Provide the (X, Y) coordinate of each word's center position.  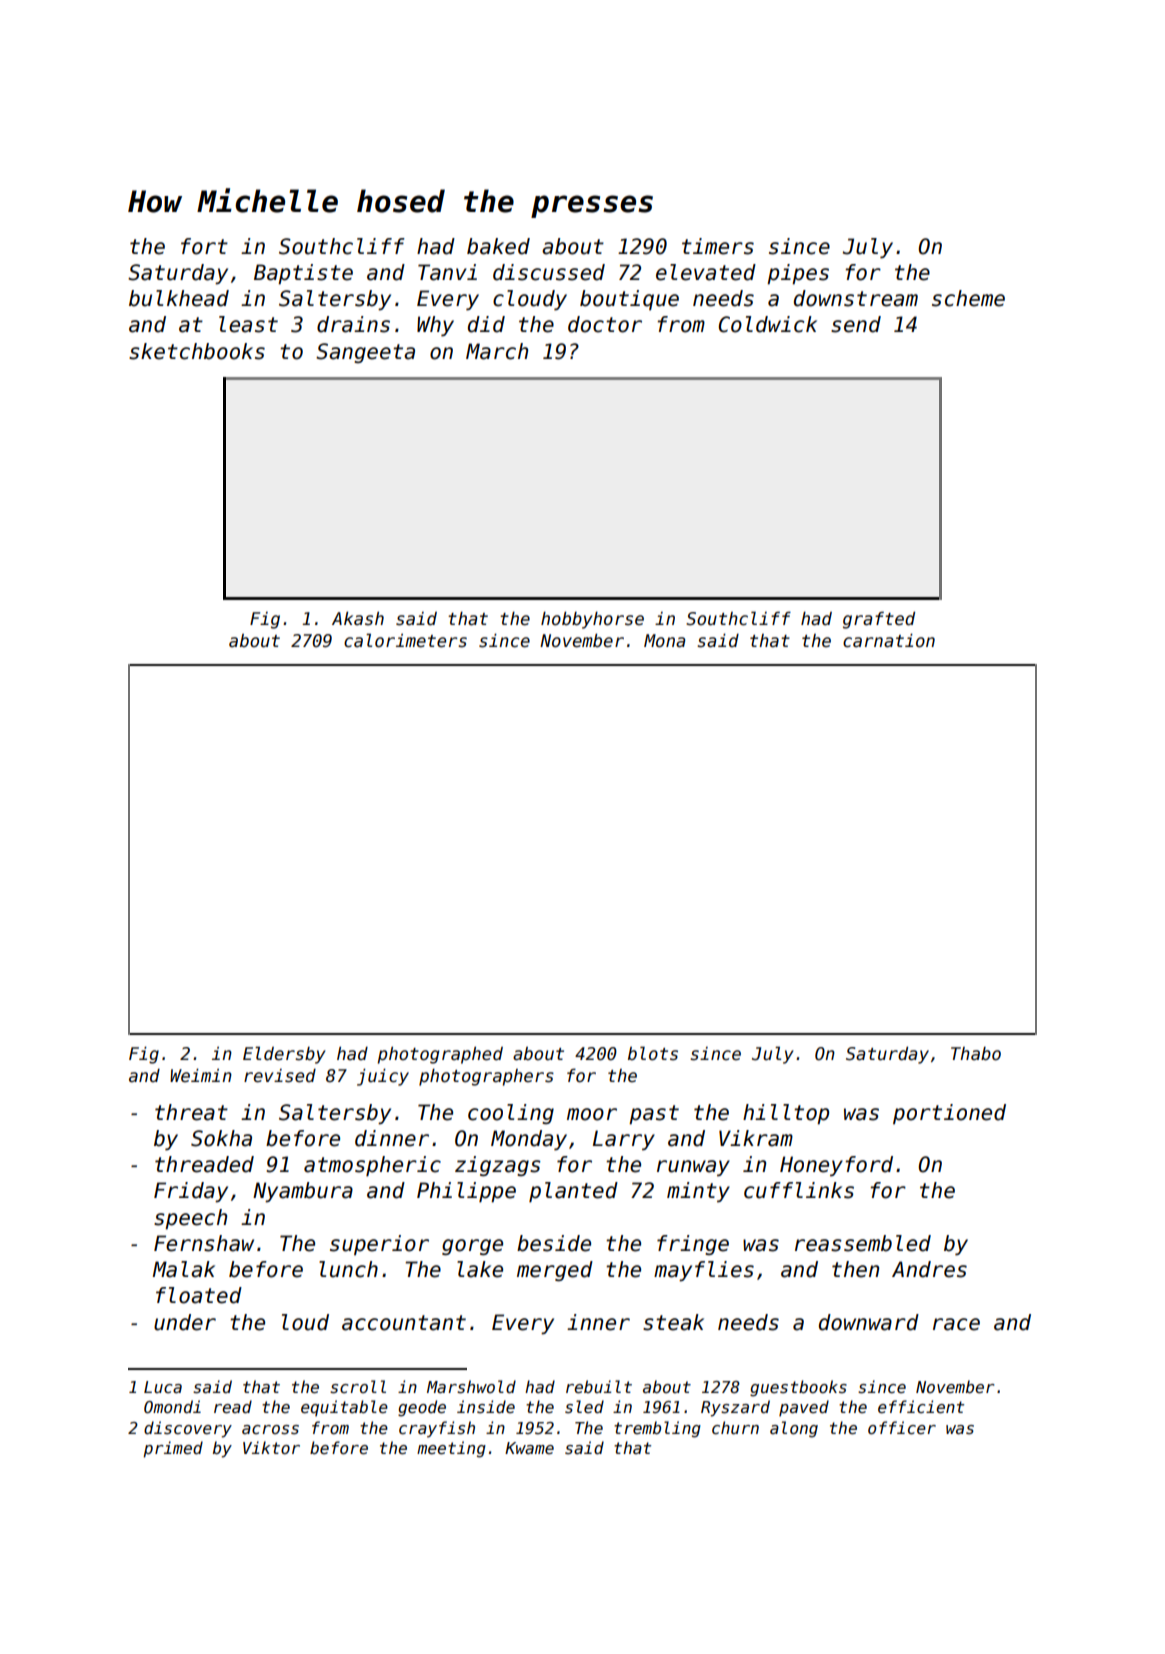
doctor (605, 324)
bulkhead (179, 298)
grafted (879, 620)
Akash (358, 618)
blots (653, 1053)
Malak (183, 1269)
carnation (889, 640)
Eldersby (284, 1055)
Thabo (976, 1054)
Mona (664, 641)
